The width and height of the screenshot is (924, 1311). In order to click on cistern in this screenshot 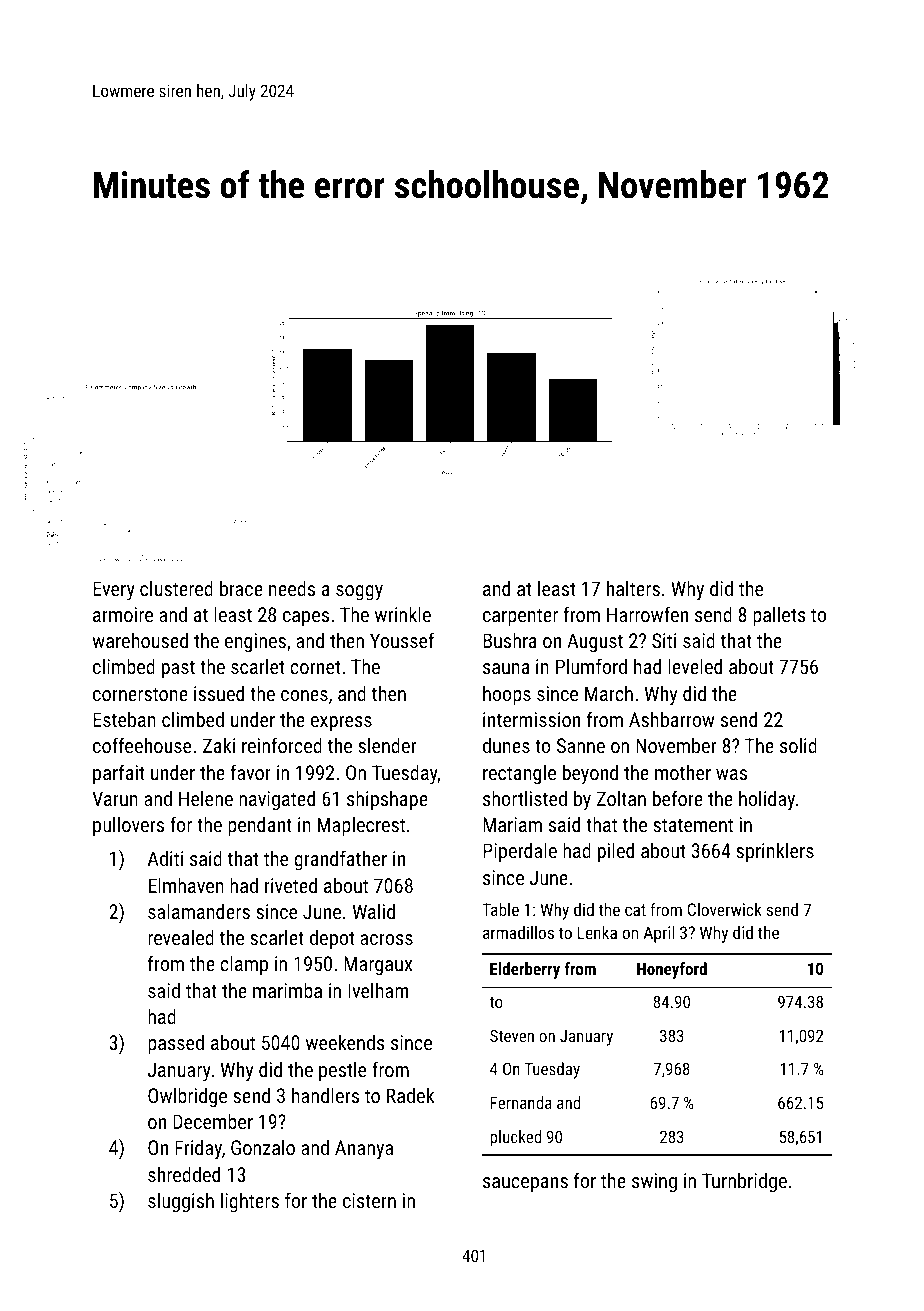, I will do `click(369, 1200)`.
